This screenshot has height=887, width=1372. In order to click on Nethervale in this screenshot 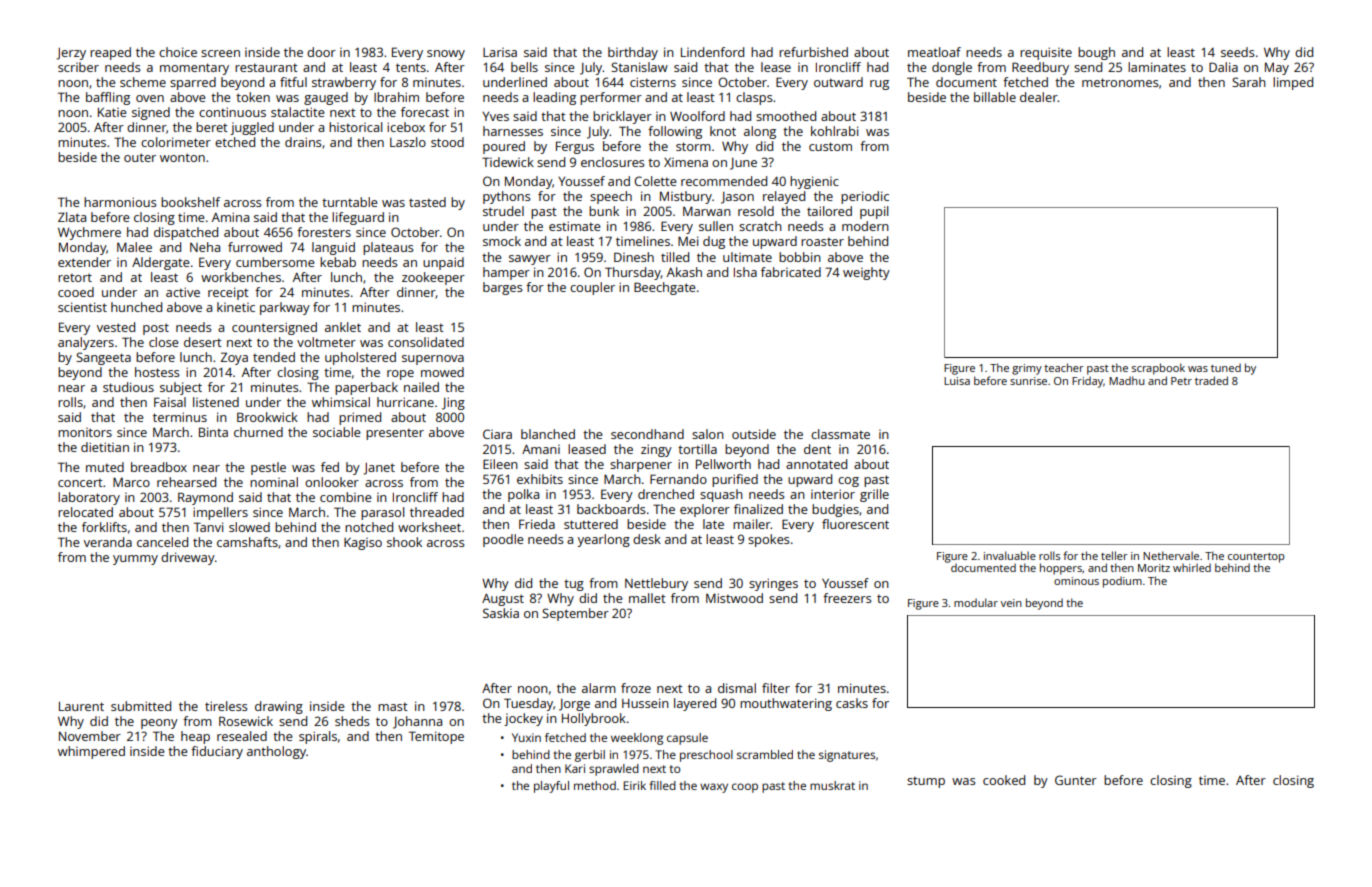, I will do `click(1171, 555)`.
